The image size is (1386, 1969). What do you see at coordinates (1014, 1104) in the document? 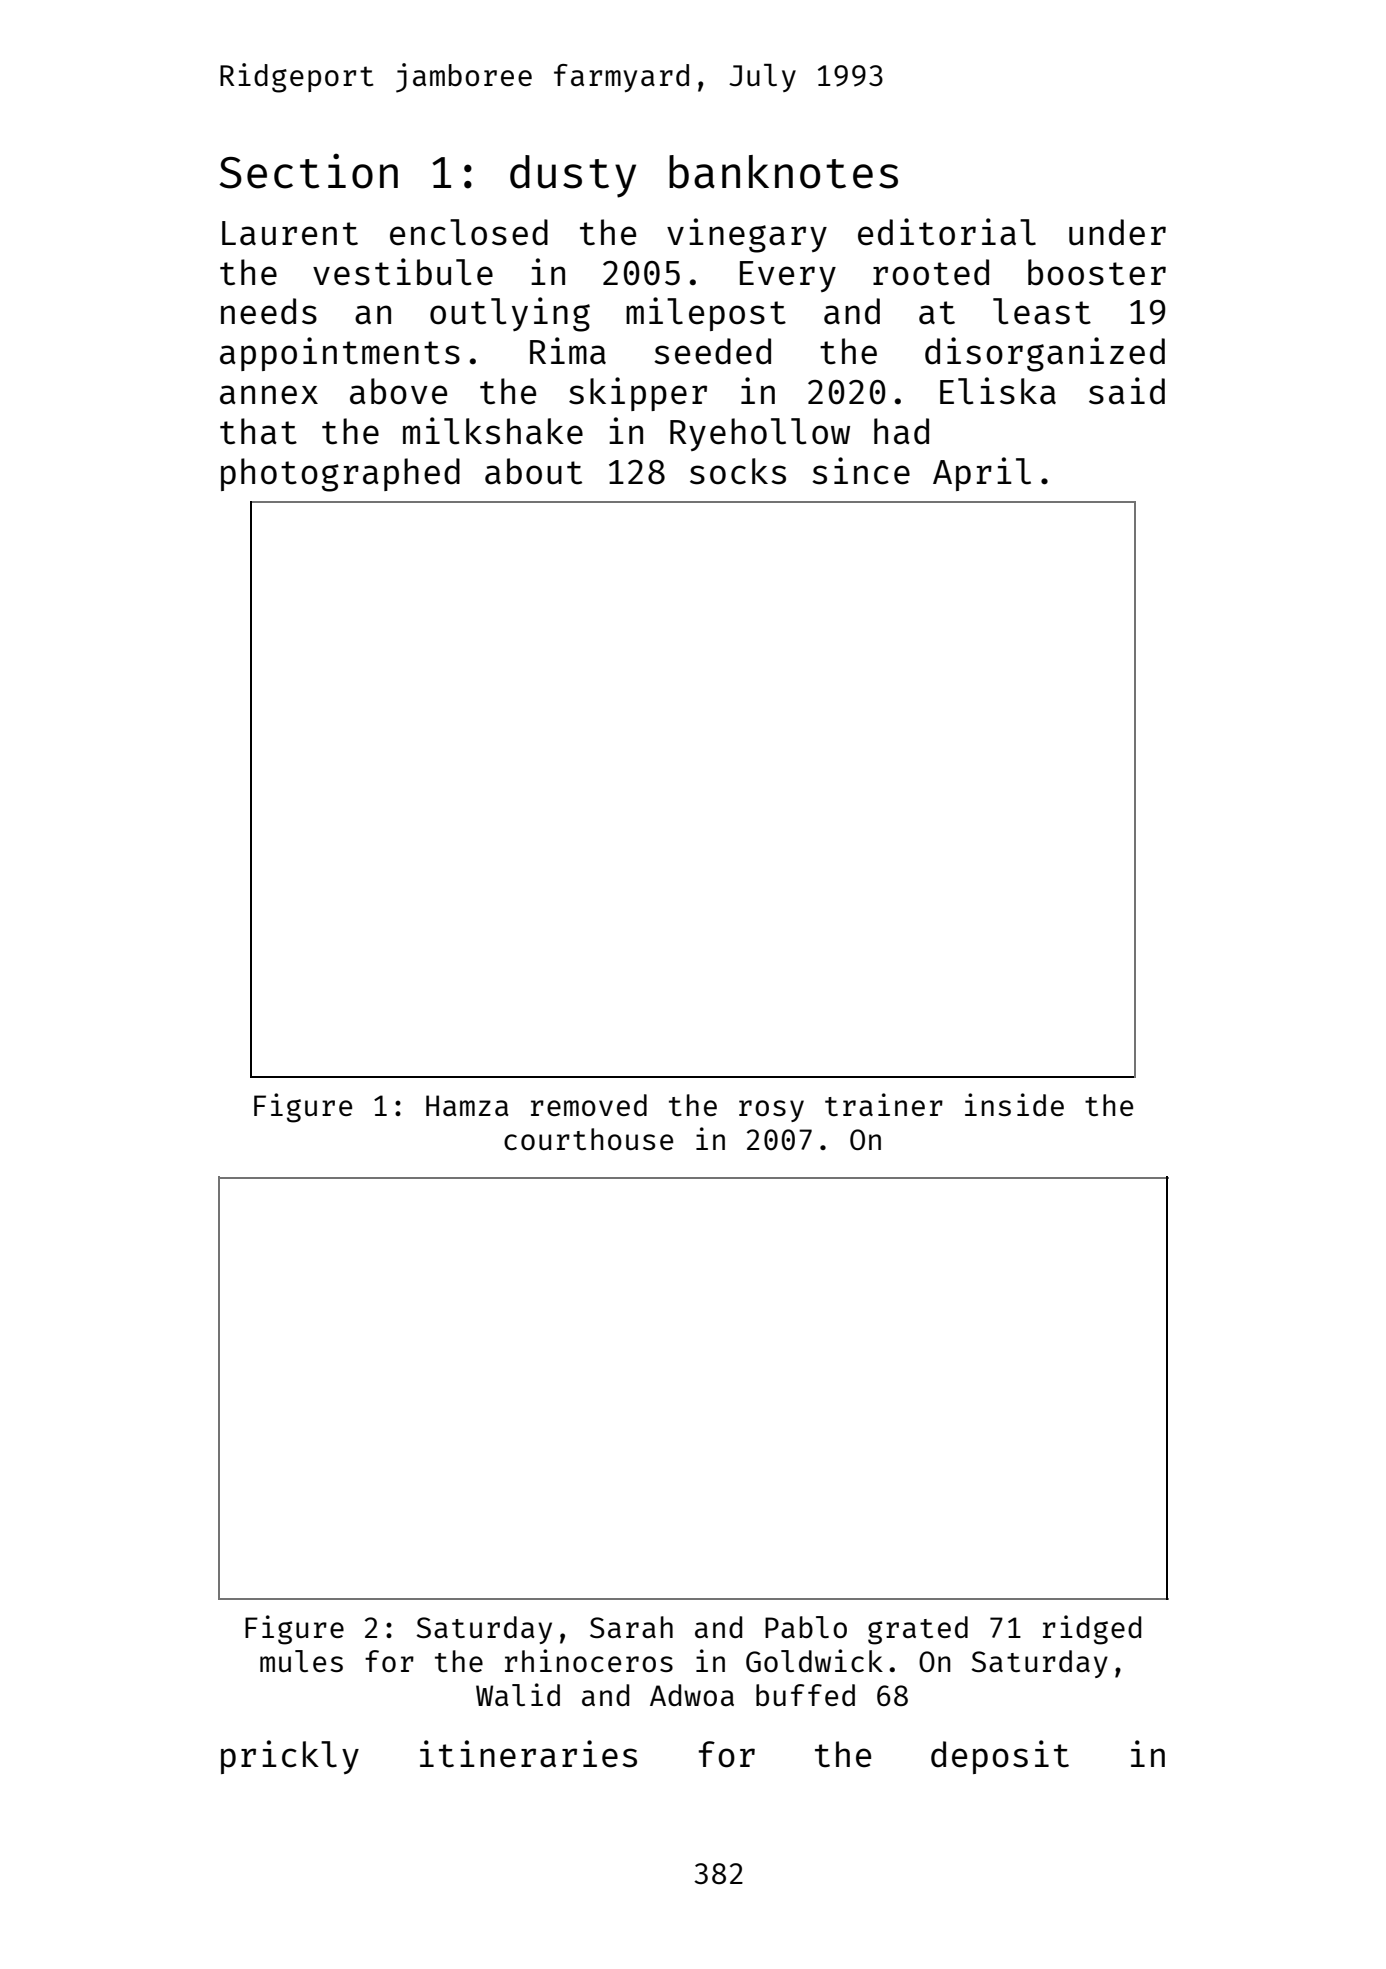
I see `inside` at bounding box center [1014, 1104].
